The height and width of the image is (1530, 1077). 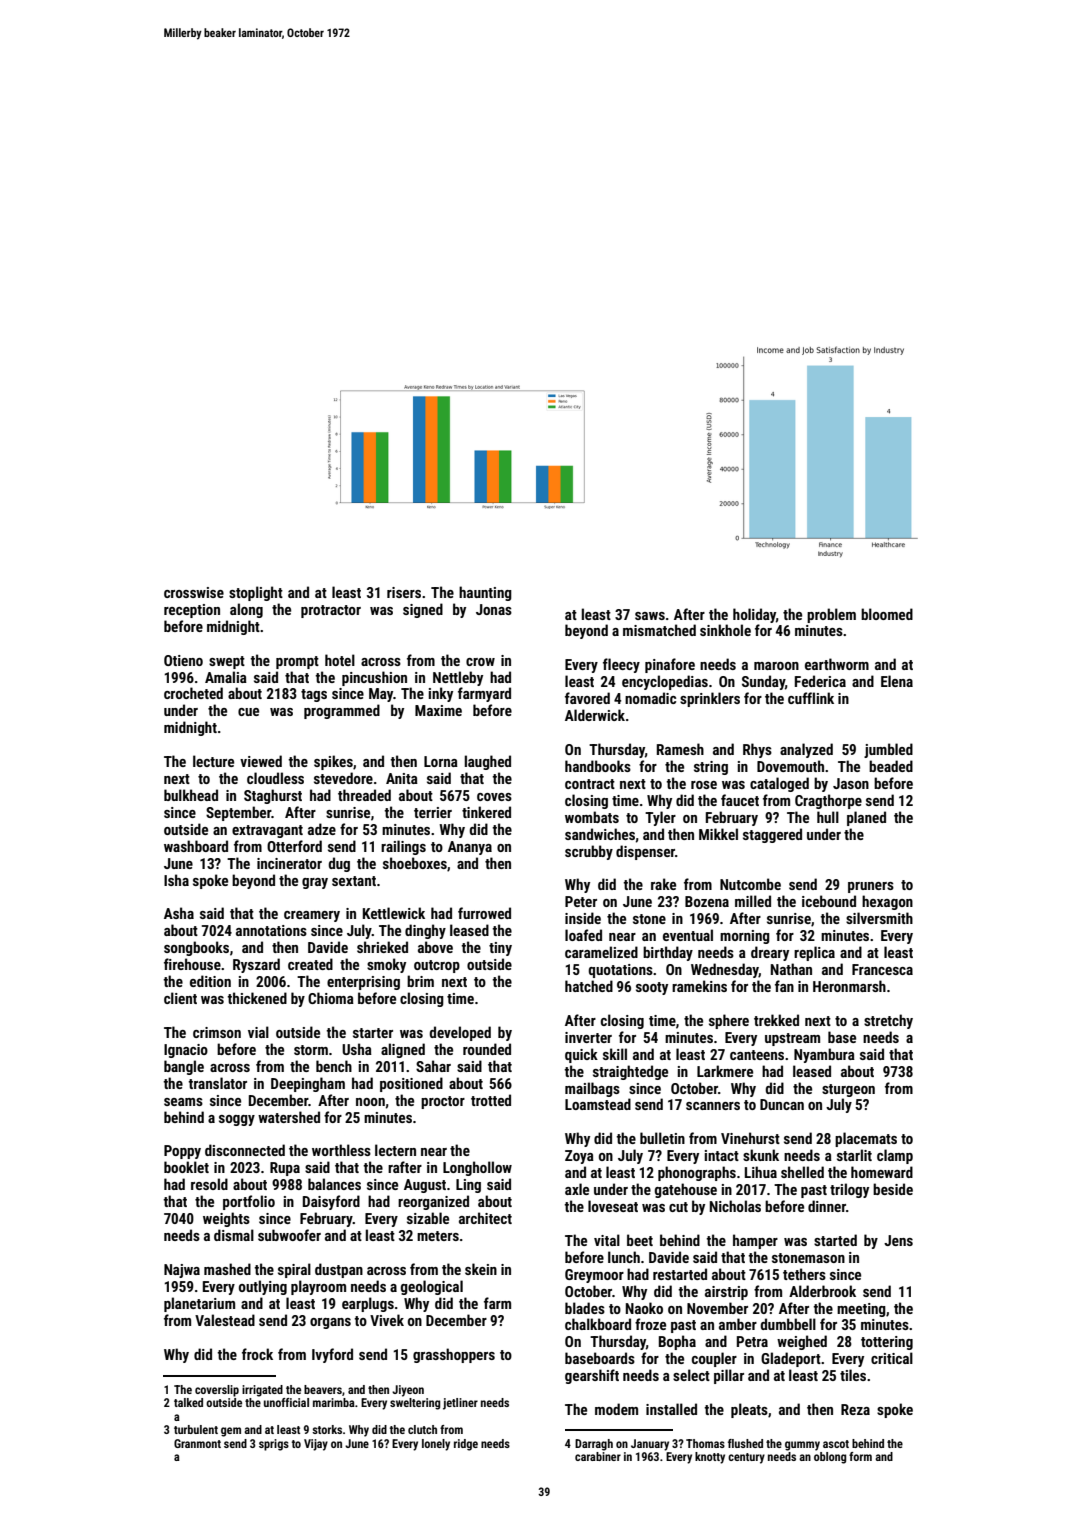 I want to click on programmed, so click(x=342, y=711).
